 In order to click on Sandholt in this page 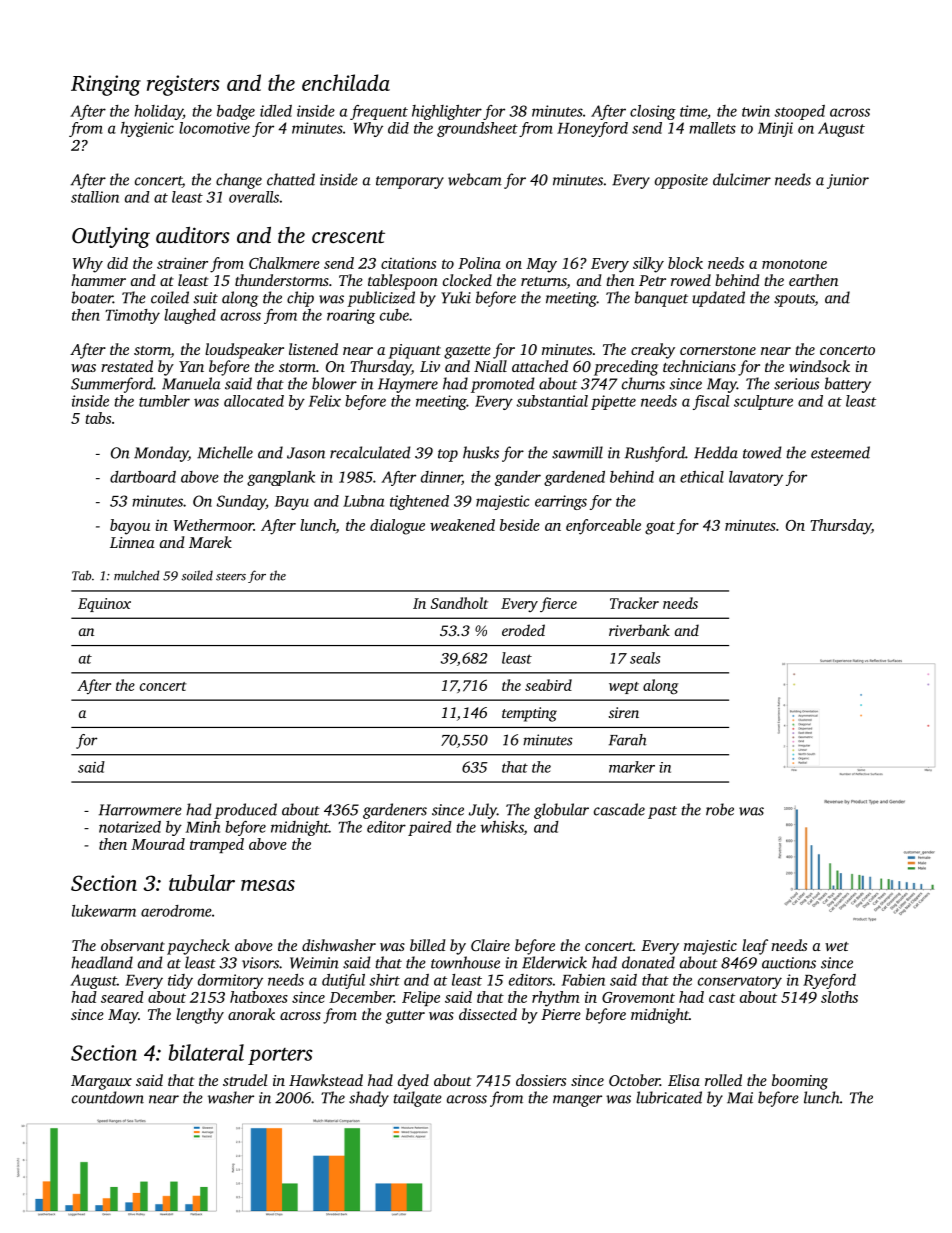, I will do `click(459, 603)`.
